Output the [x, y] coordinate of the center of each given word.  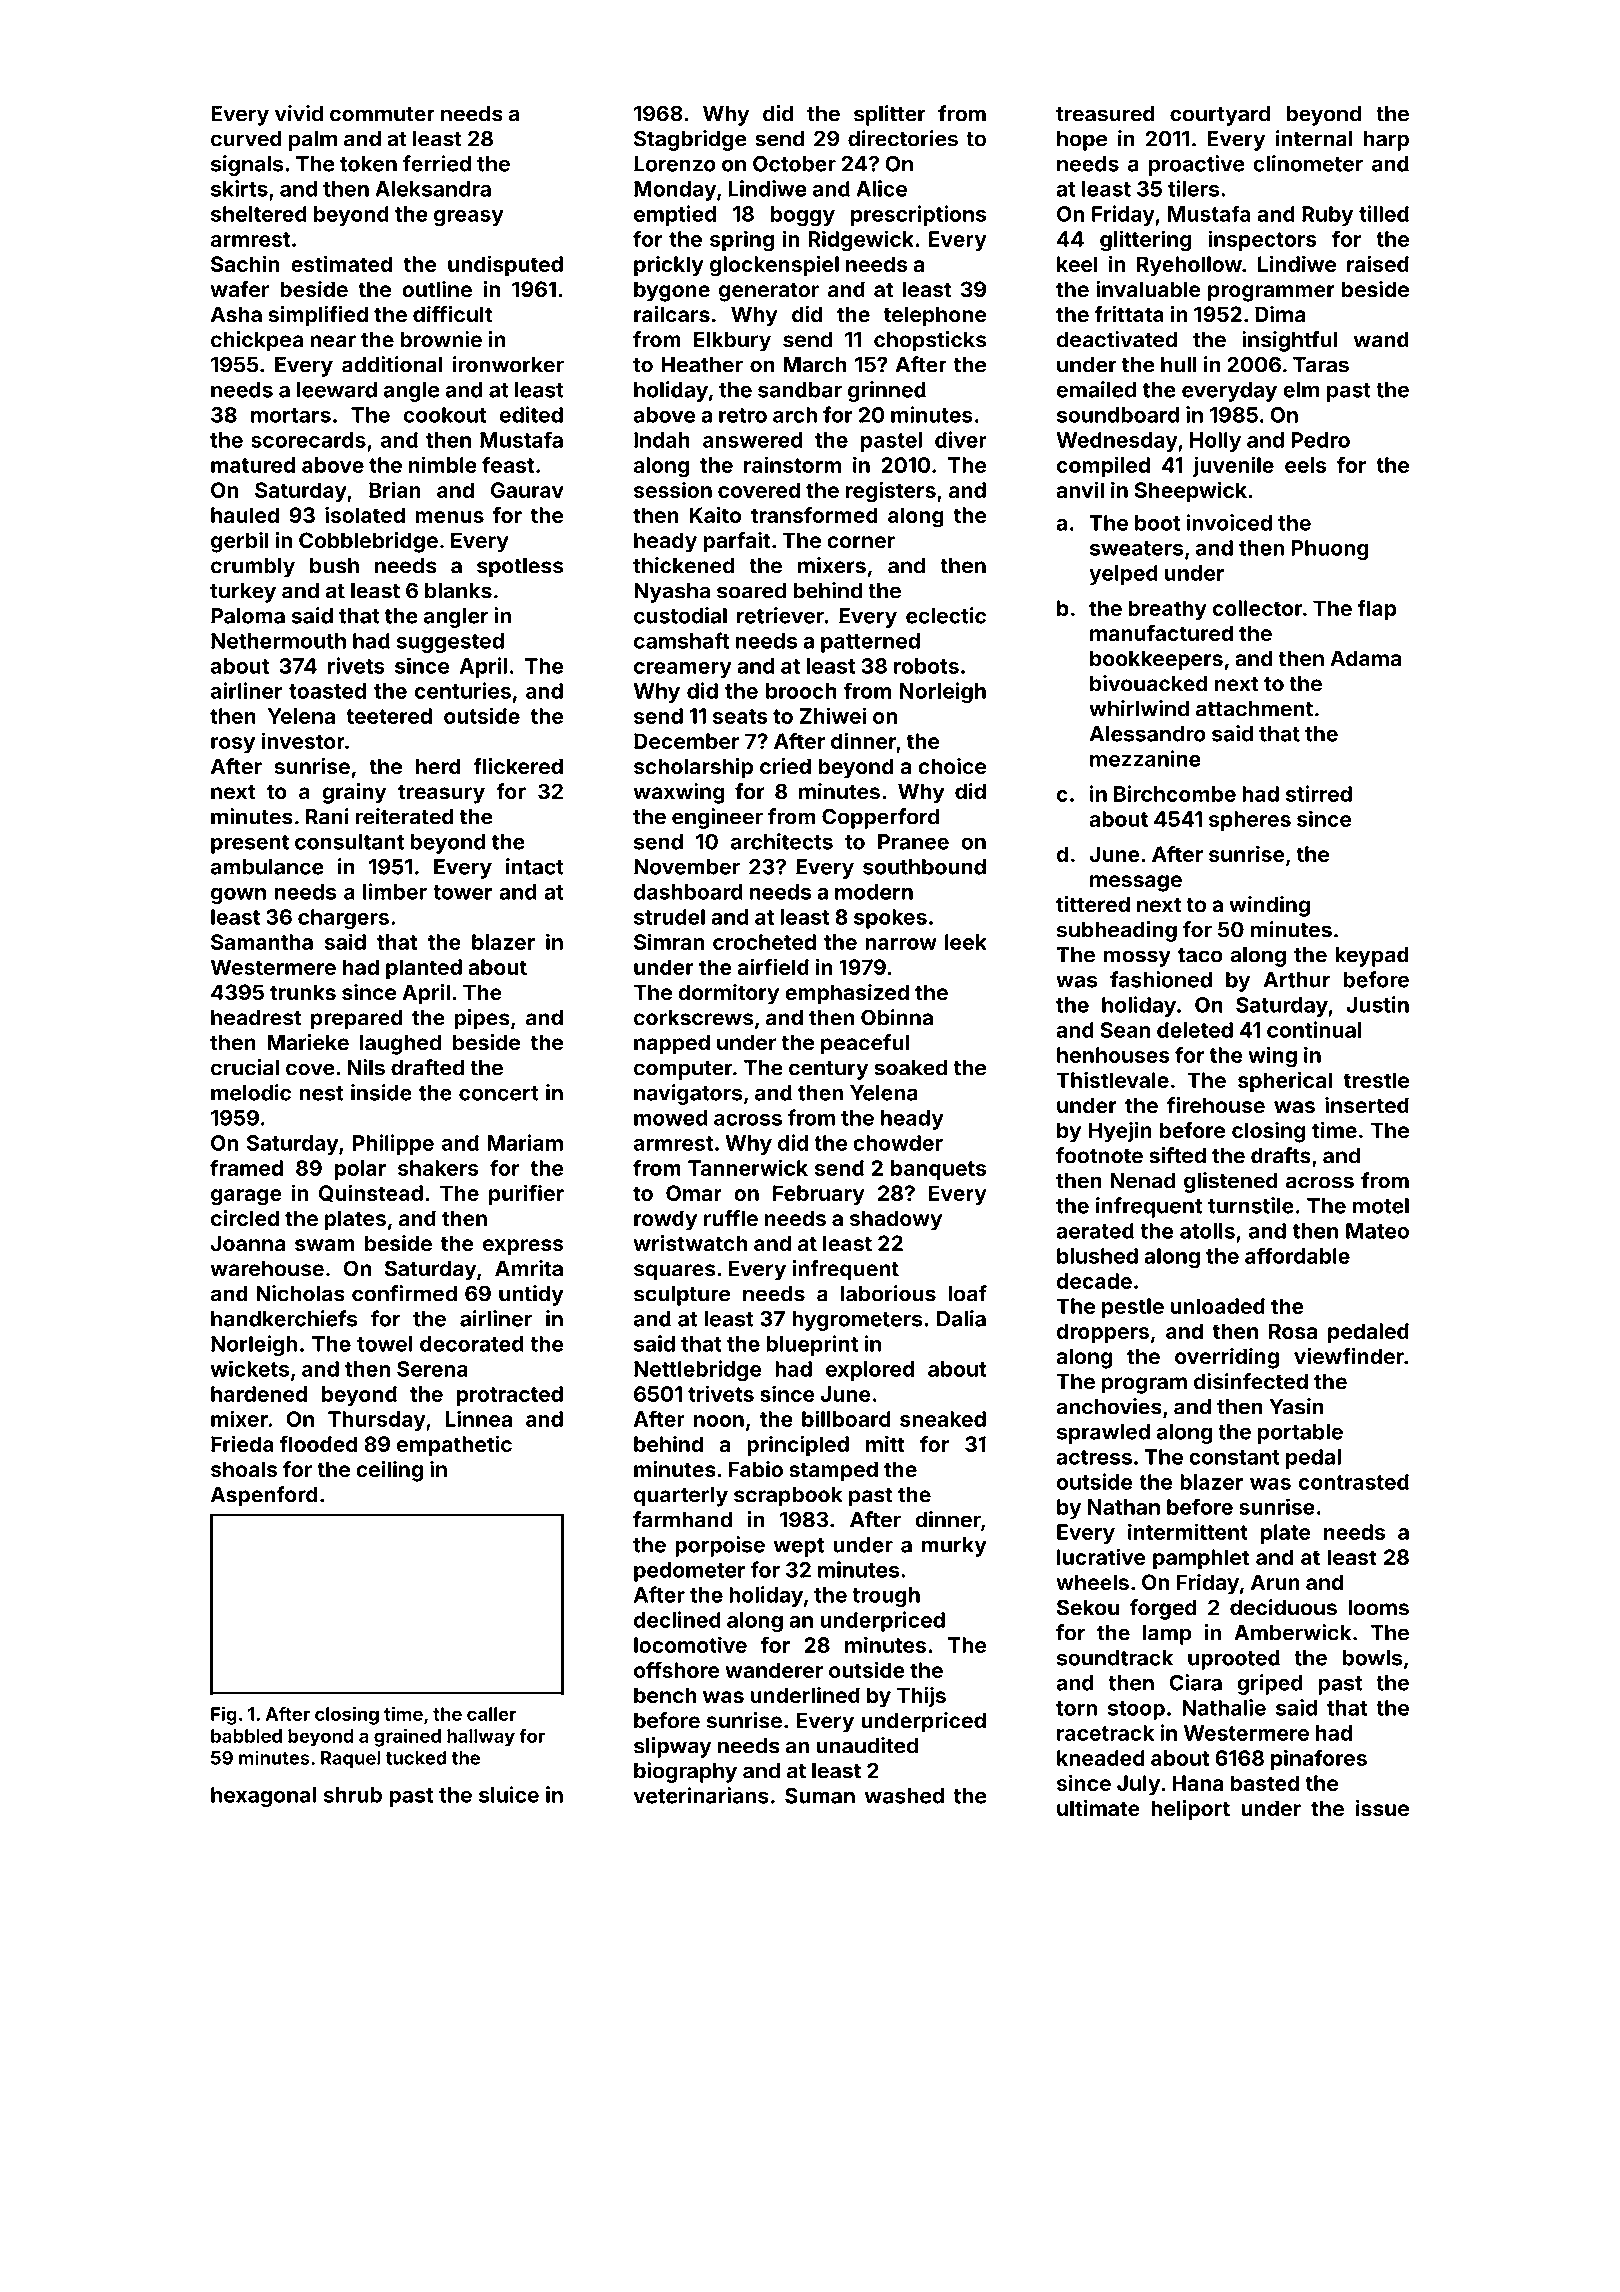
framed [246, 1167]
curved [246, 139]
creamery [683, 670]
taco [1200, 955]
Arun [1275, 1582]
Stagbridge [690, 140]
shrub [352, 1795]
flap [1376, 610]
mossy [1137, 958]
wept [798, 1547]
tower [462, 892]
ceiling [389, 1471]
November [687, 867]
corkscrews [693, 1017]
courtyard [1220, 116]
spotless [520, 567]
